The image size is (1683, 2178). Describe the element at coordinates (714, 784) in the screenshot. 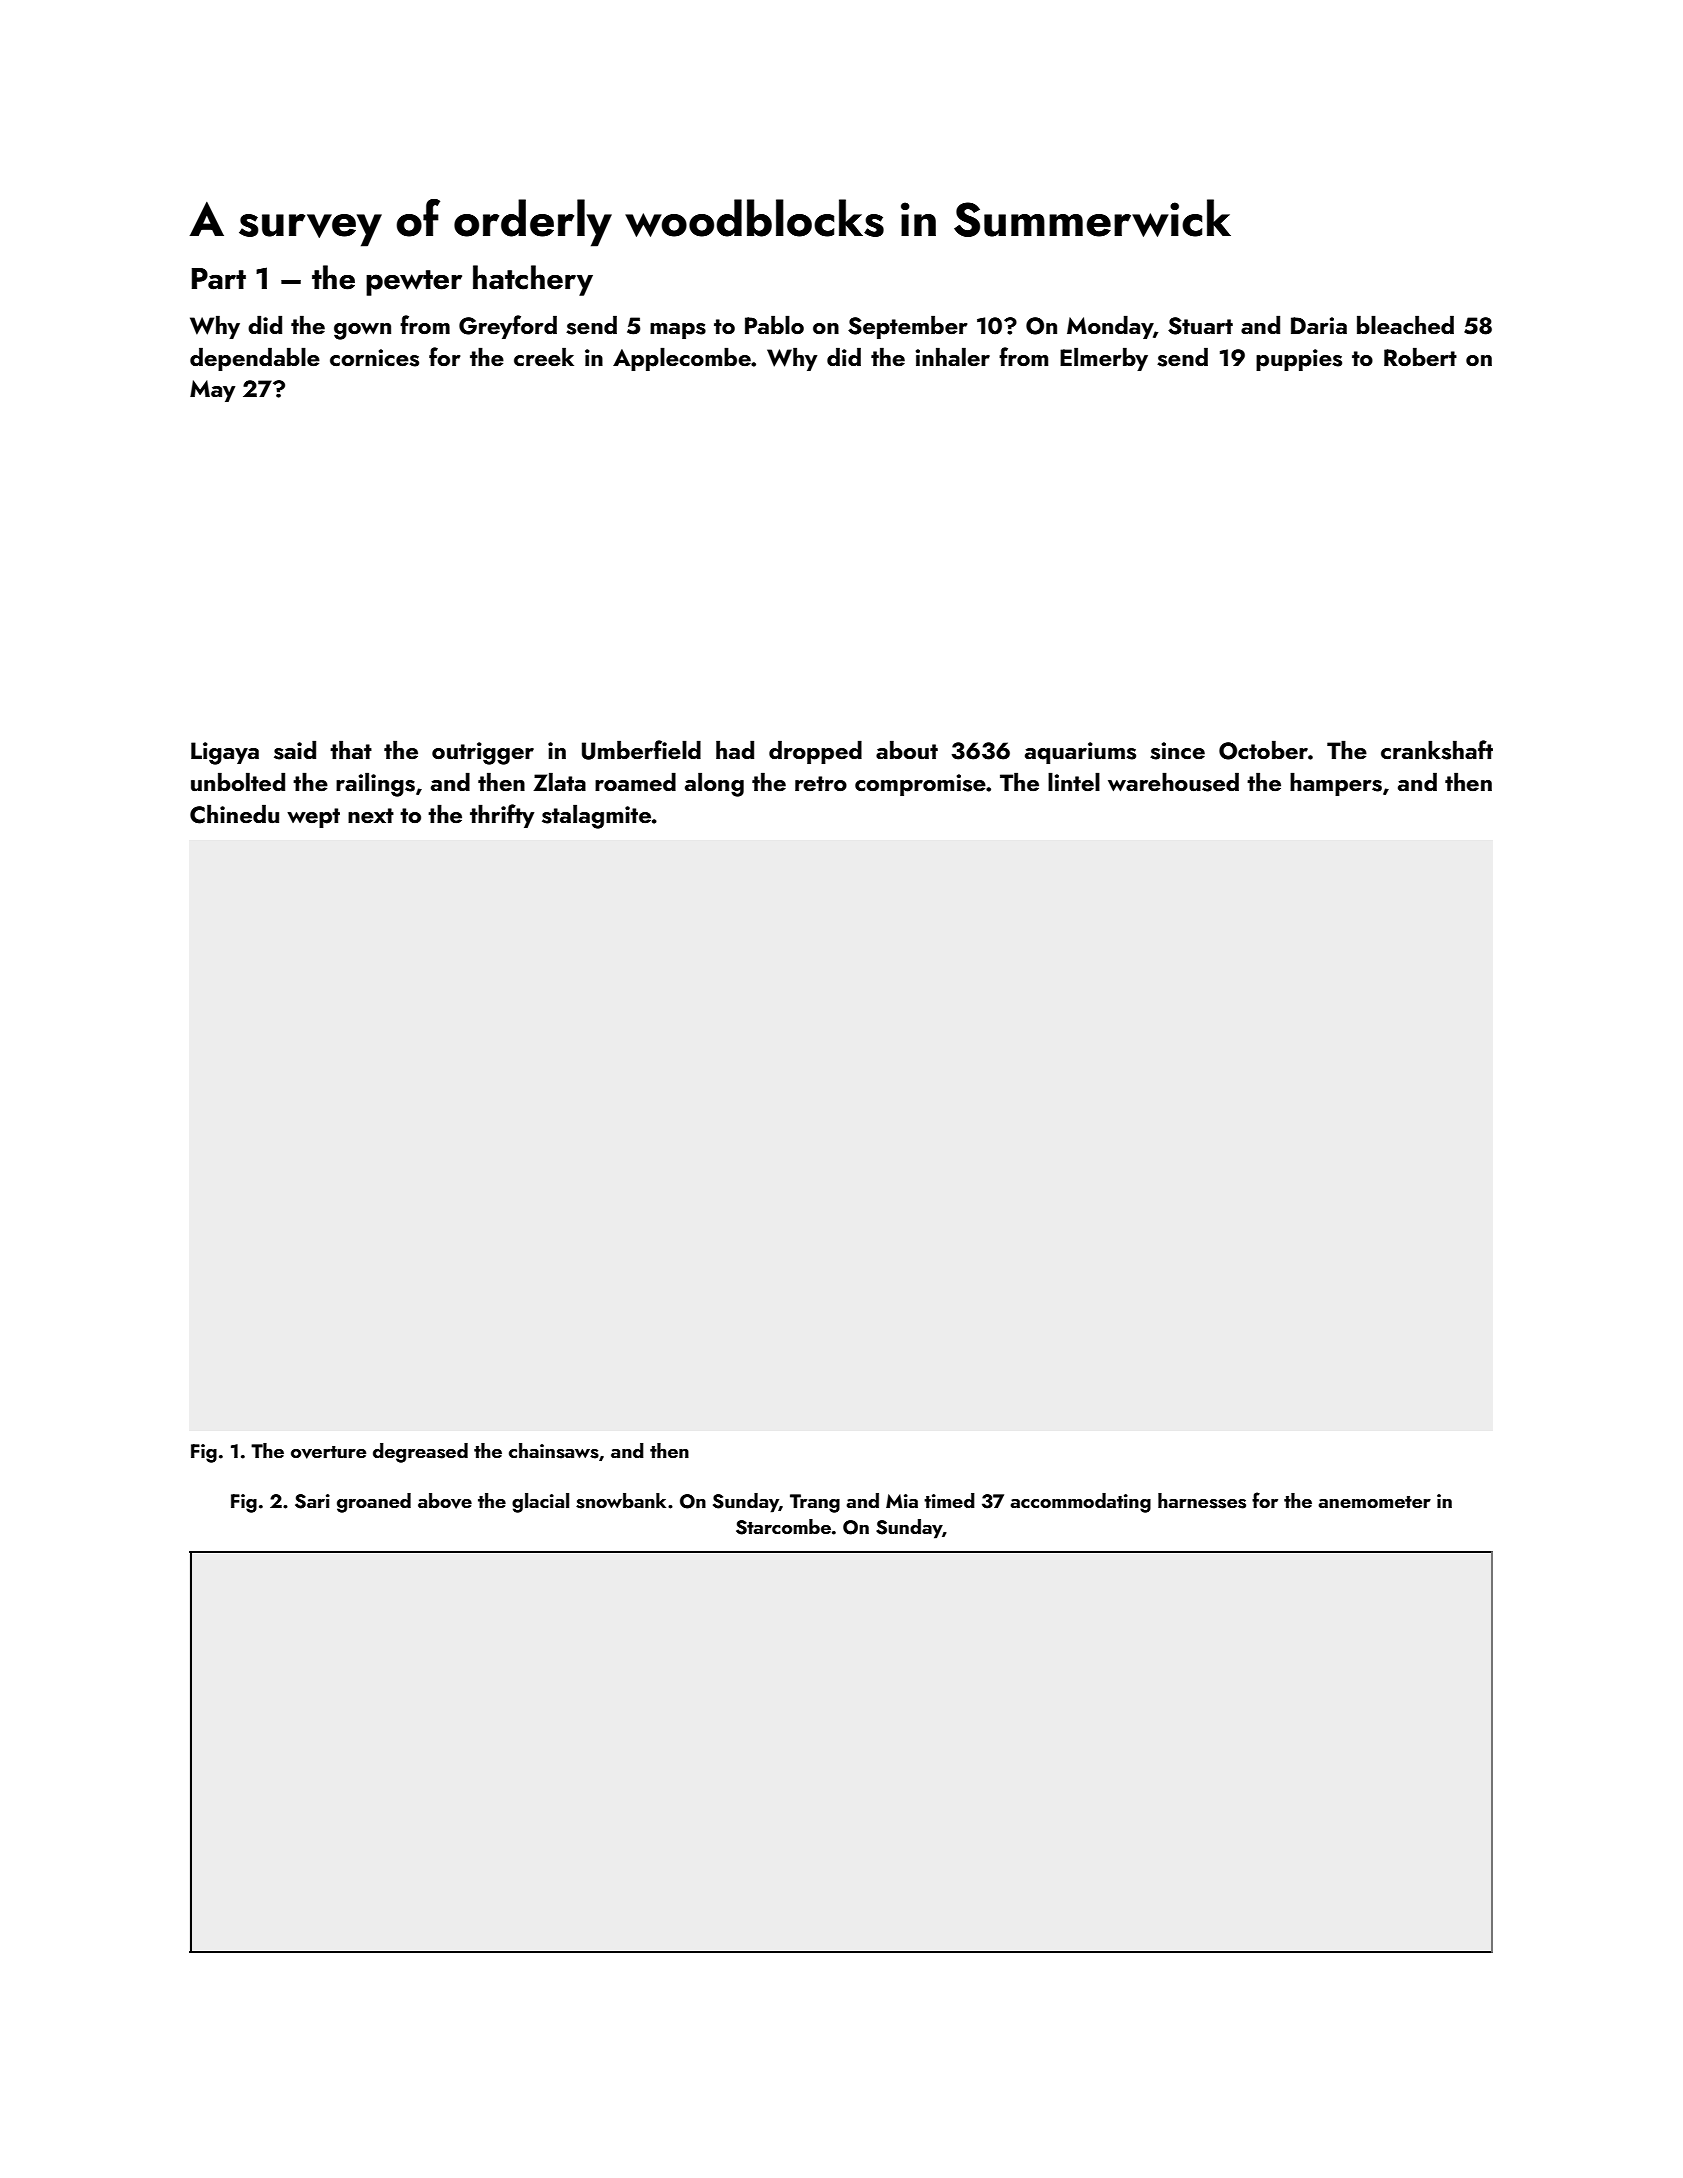

I see `along` at that location.
